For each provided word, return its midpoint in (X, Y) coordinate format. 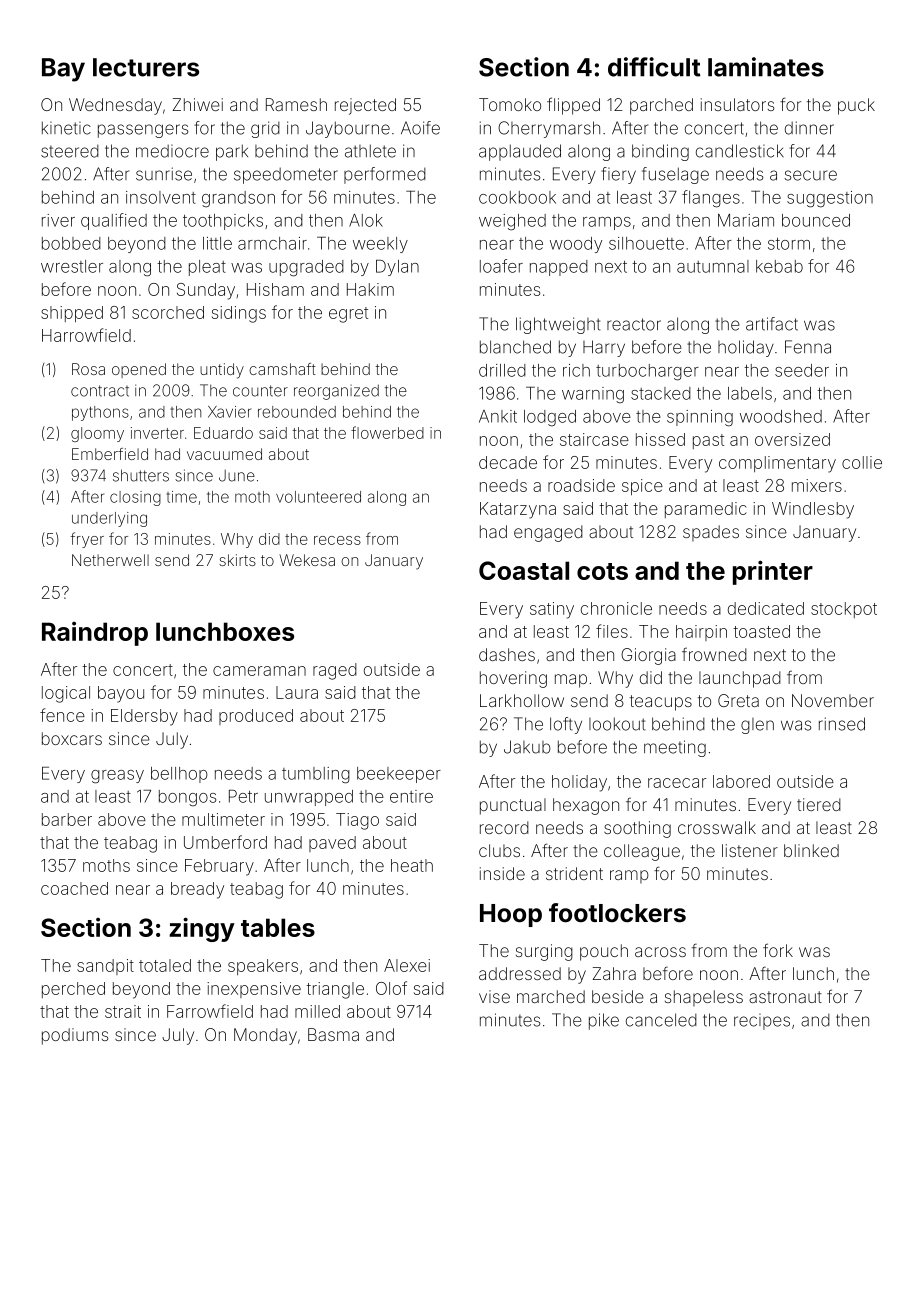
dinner (809, 128)
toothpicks (223, 222)
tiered (819, 804)
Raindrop (95, 634)
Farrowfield (210, 1011)
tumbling (316, 775)
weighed (512, 222)
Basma (333, 1034)
